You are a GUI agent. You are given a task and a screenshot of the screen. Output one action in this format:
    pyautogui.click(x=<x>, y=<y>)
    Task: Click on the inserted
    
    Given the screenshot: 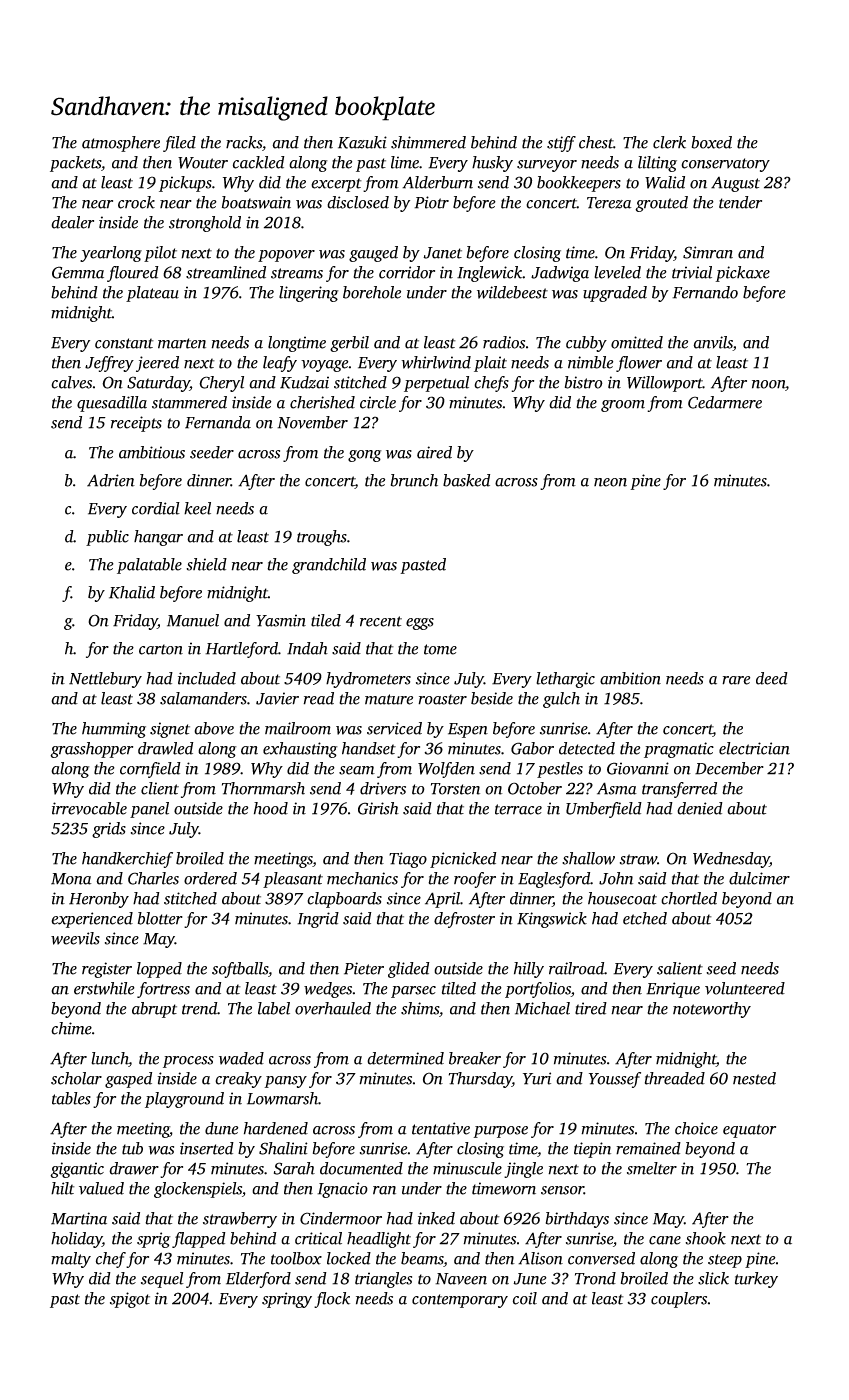 What is the action you would take?
    pyautogui.click(x=207, y=1148)
